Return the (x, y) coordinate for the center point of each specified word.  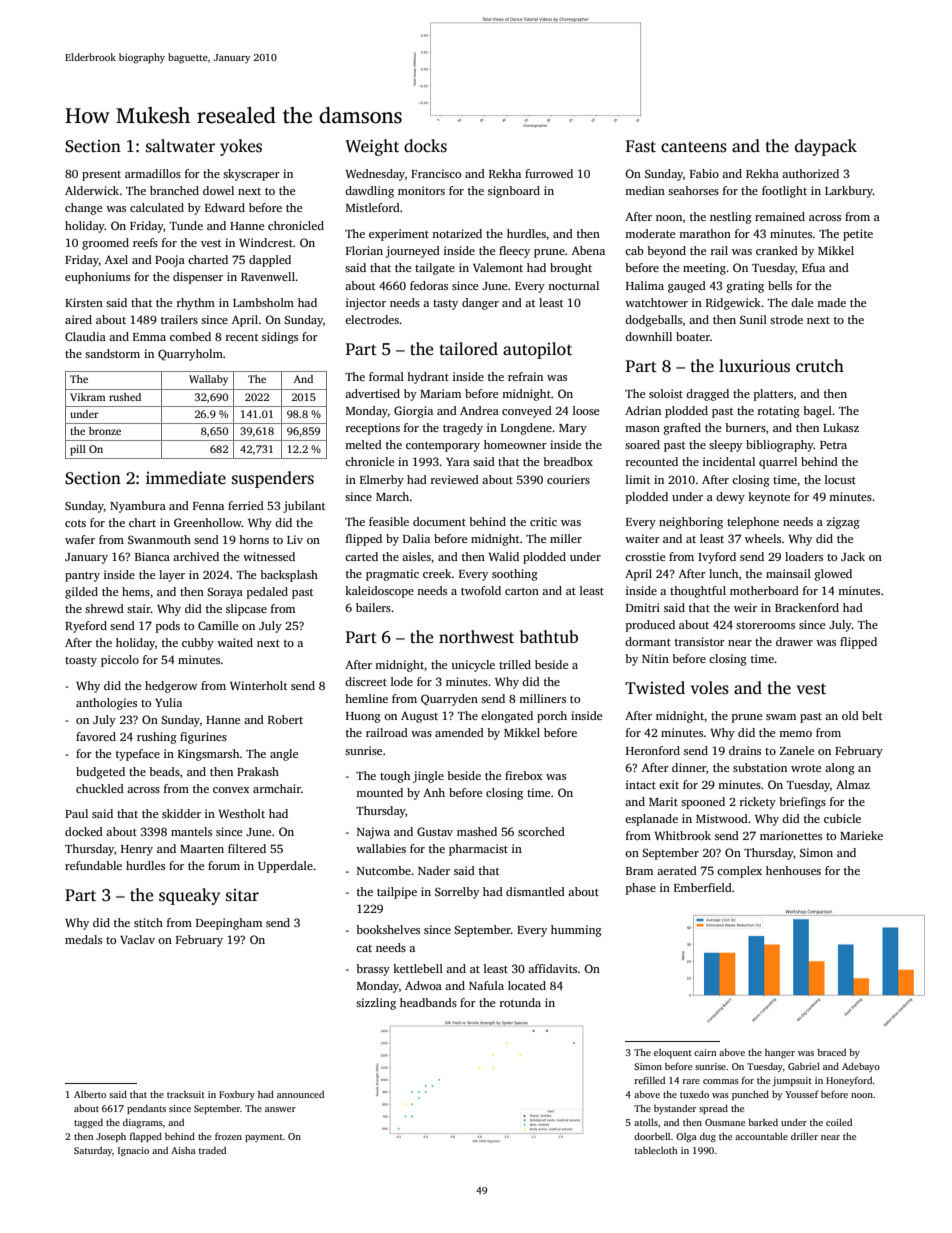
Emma (149, 337)
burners (745, 427)
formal (386, 376)
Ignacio (133, 1151)
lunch (723, 573)
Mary (573, 429)
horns (254, 539)
